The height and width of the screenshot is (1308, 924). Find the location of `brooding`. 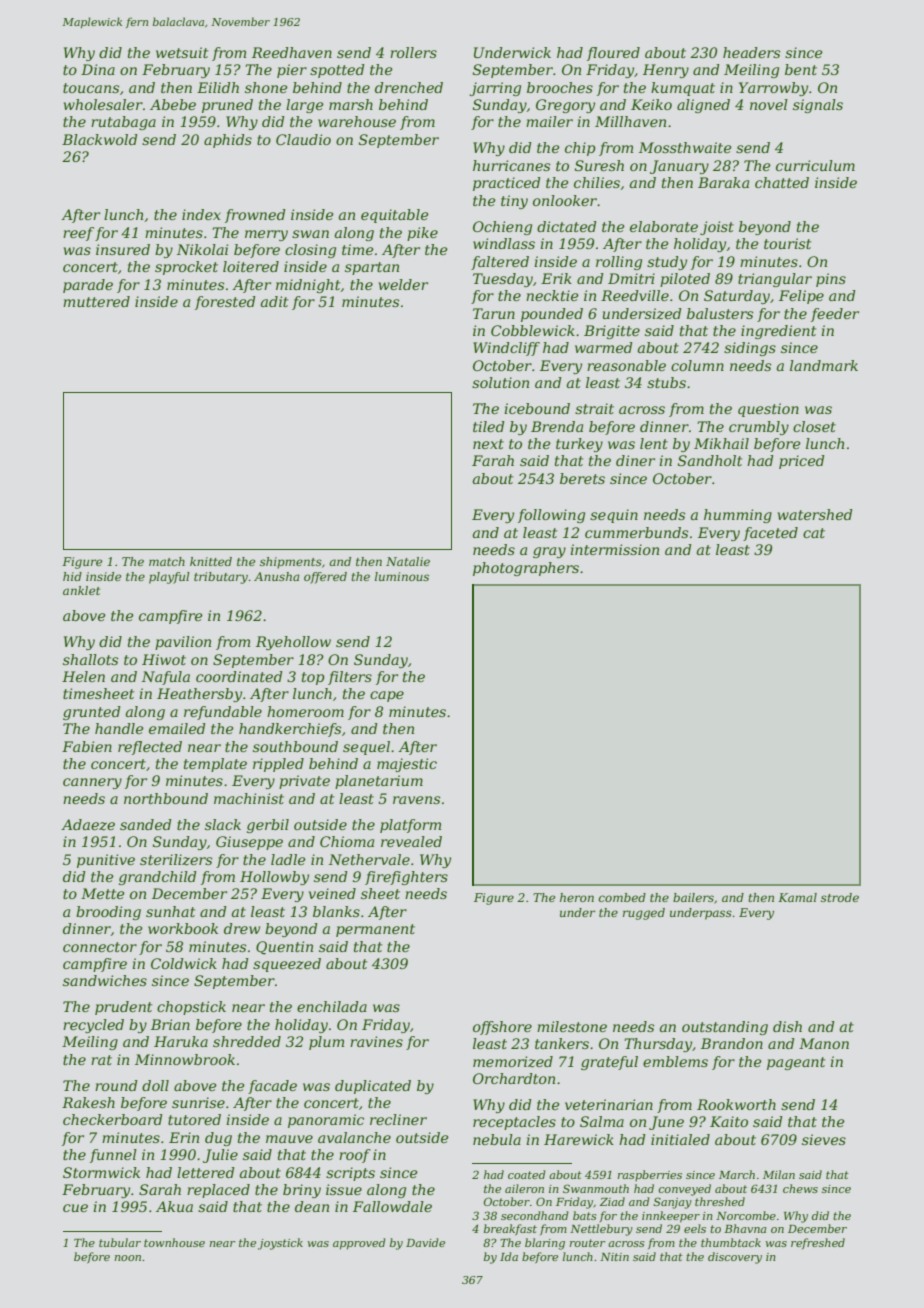

brooding is located at coordinates (108, 913).
